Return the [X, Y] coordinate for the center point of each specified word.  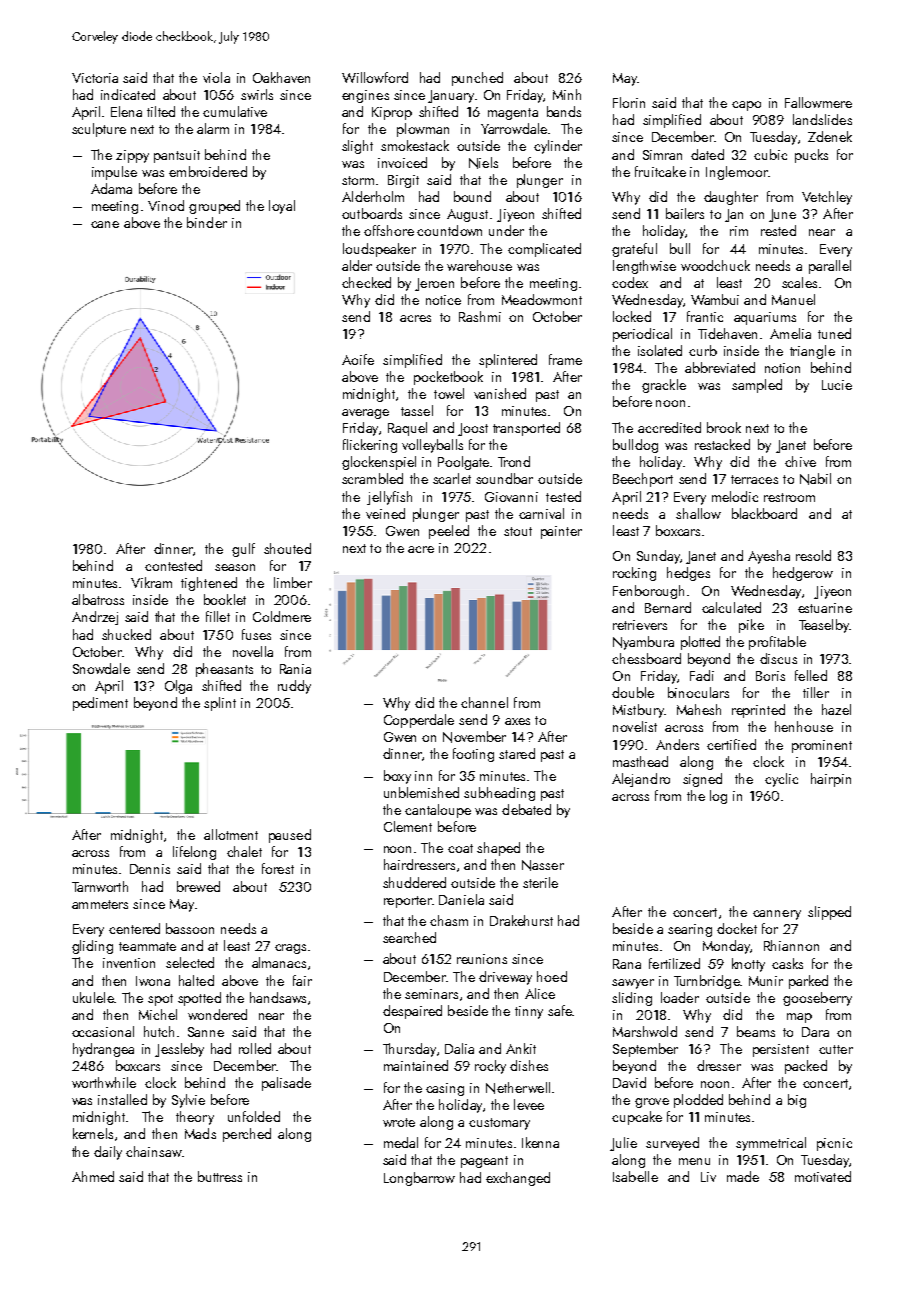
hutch [159, 1031]
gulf [243, 550]
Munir [766, 981]
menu [694, 1161]
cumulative [235, 111]
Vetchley [827, 198]
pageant [484, 1162]
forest [278, 868]
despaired [412, 1012]
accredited [669, 427]
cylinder [558, 147]
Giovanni [511, 497]
